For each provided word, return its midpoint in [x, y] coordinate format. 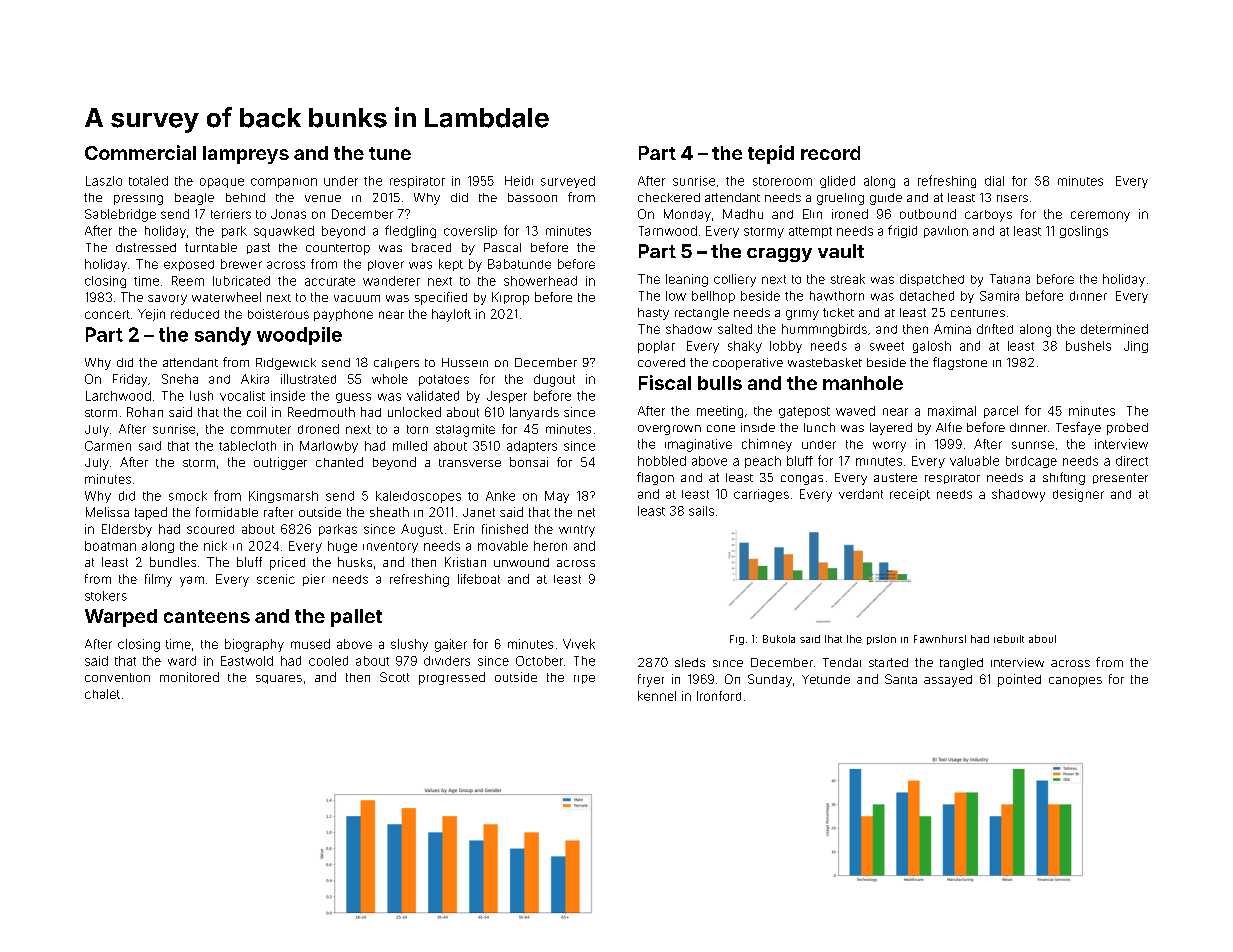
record [830, 153]
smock [188, 496]
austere [895, 477]
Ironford [719, 696]
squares [279, 679]
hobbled [662, 461]
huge [342, 547]
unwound [521, 562]
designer [1078, 495]
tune [390, 153]
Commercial [140, 152]
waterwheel [226, 297]
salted [735, 329]
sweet [887, 346]
